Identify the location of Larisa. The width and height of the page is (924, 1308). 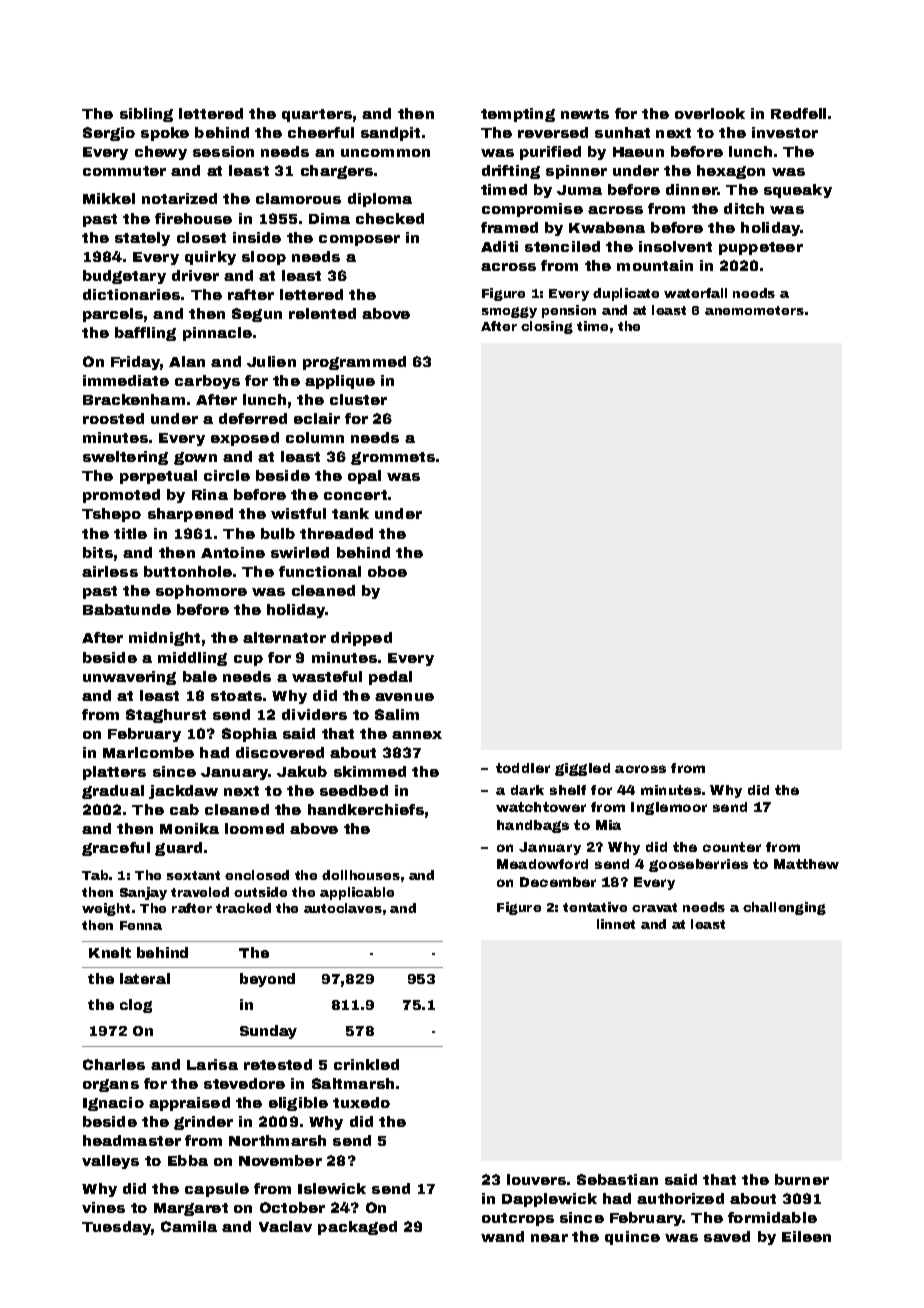
(212, 1064).
